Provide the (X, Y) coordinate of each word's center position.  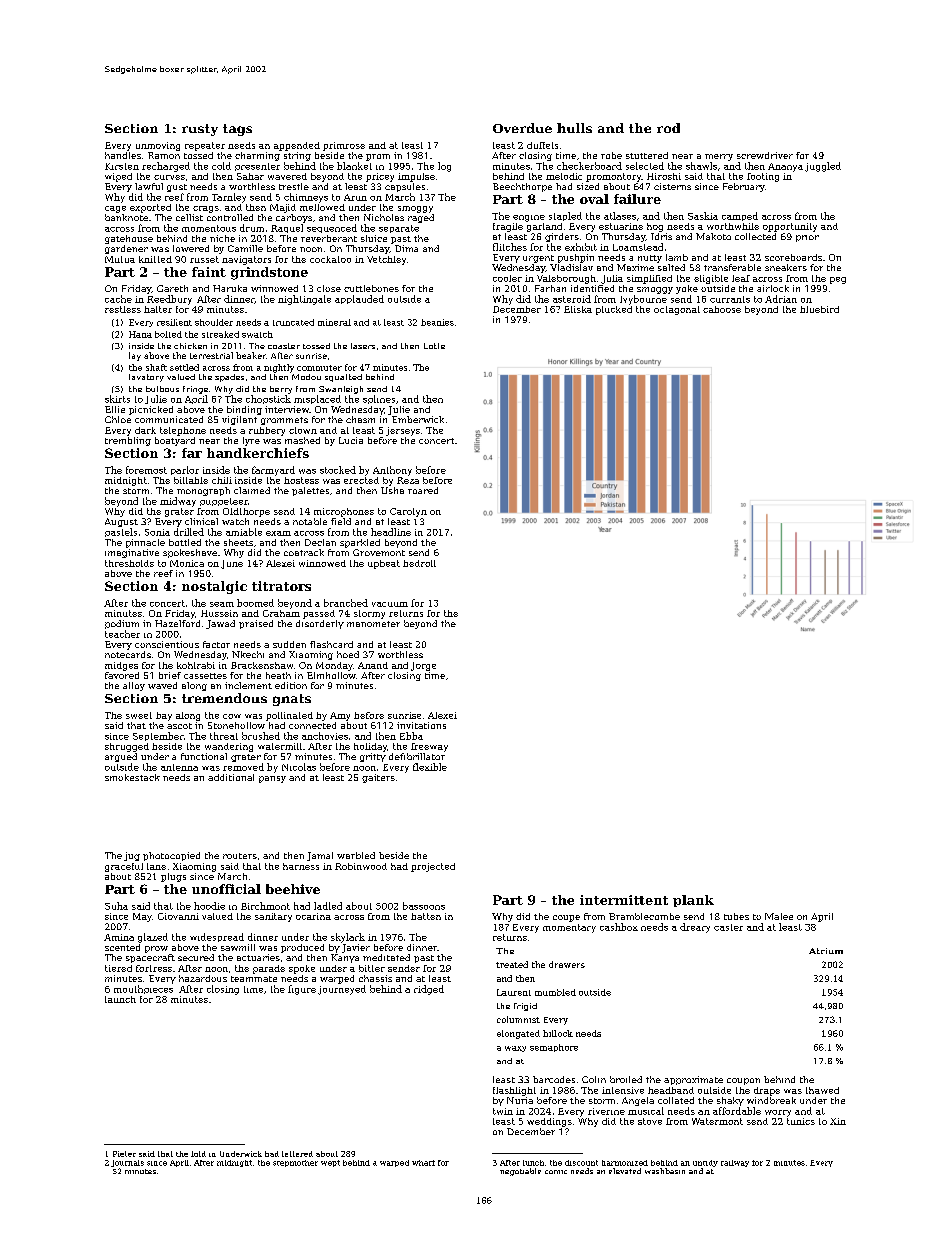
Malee (779, 916)
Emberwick (418, 419)
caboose (722, 309)
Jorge (423, 666)
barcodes (554, 1079)
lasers (363, 346)
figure (302, 990)
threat (224, 736)
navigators (246, 260)
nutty (650, 259)
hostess (301, 480)
